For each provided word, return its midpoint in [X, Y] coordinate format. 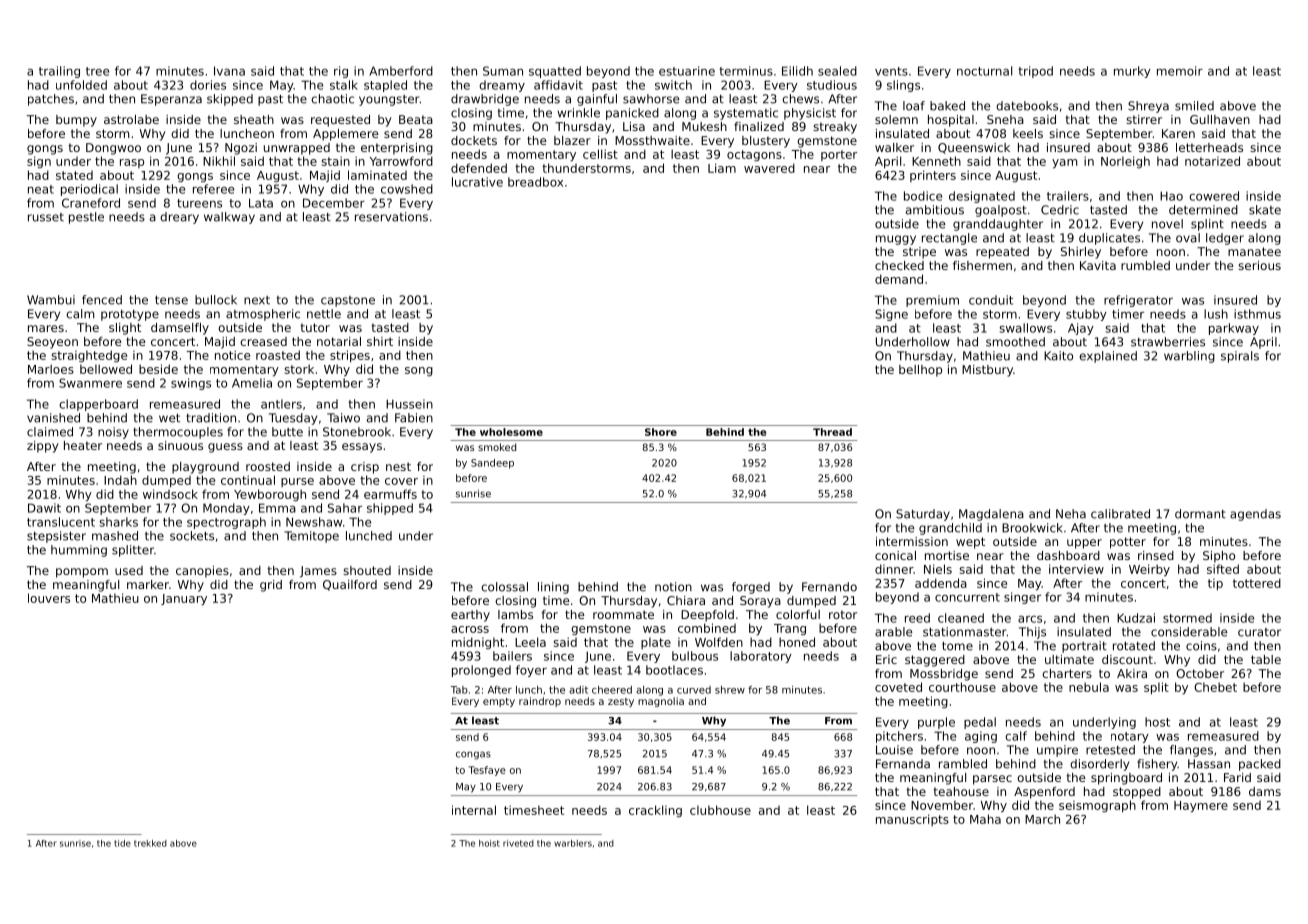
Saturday [923, 515]
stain [336, 161]
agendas [1255, 515]
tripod [1035, 72]
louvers [49, 598]
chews [800, 99]
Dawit [44, 508]
